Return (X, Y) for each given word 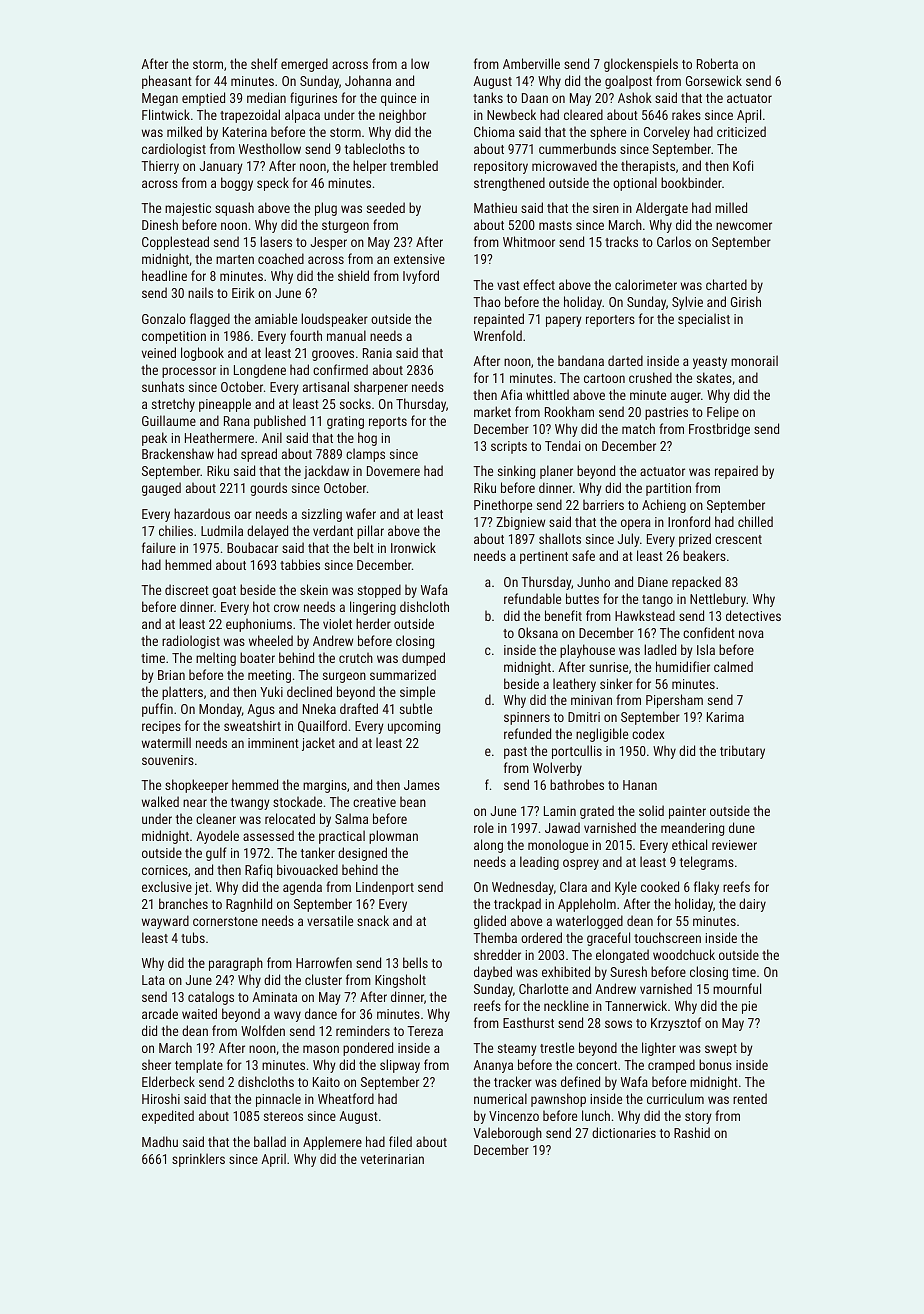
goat (224, 592)
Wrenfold (498, 335)
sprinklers (198, 1160)
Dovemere (393, 471)
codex (648, 733)
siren (606, 208)
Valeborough (507, 1134)
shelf (264, 63)
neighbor (402, 116)
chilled (755, 521)
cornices (165, 870)
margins (325, 786)
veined (159, 352)
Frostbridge (719, 430)
